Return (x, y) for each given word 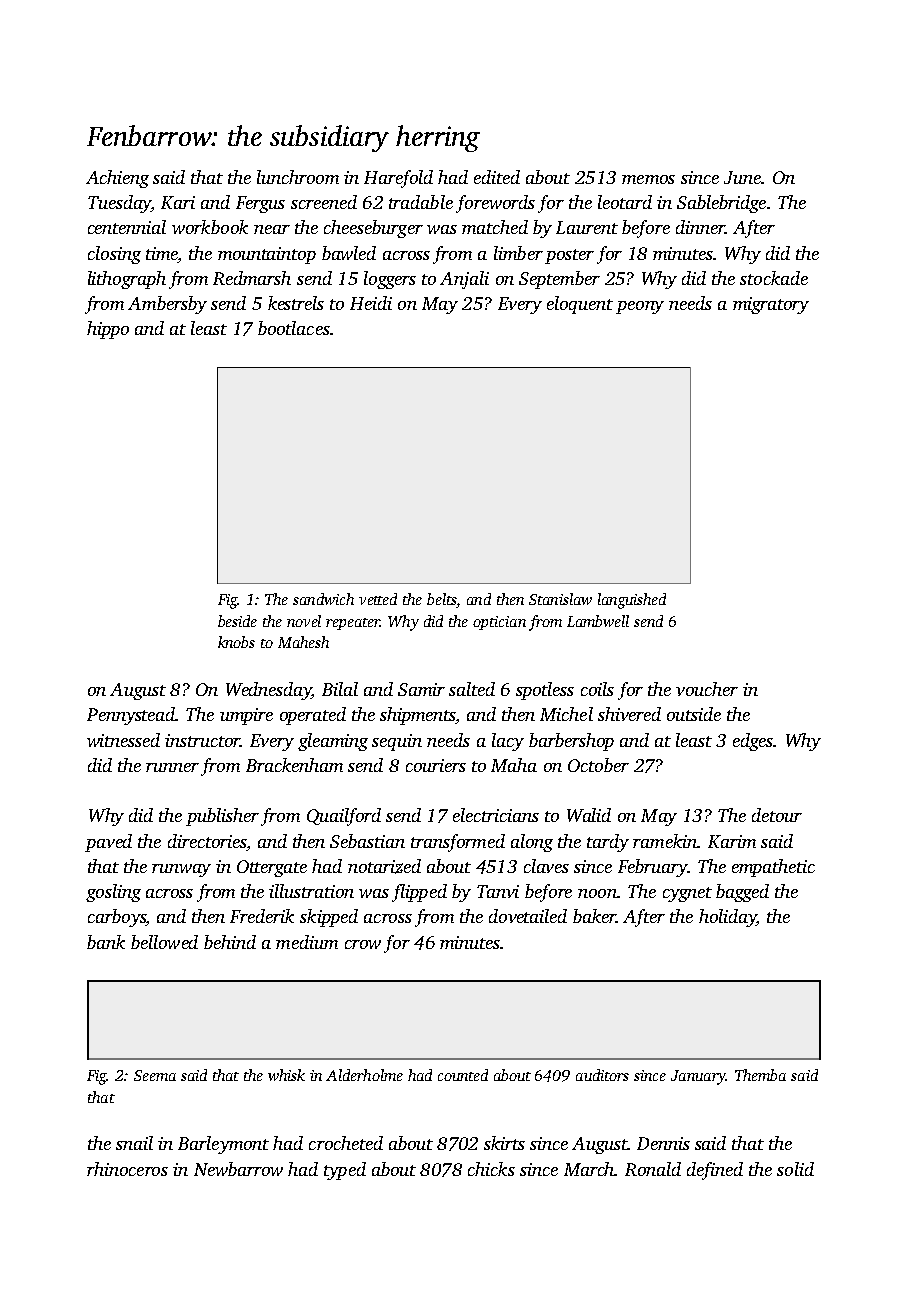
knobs (236, 642)
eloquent (580, 305)
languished (632, 601)
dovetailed (528, 916)
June (742, 177)
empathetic (773, 868)
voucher (707, 689)
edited (497, 177)
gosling (113, 893)
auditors (602, 1075)
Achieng (117, 179)
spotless (545, 691)
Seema (155, 1075)
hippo (108, 330)
